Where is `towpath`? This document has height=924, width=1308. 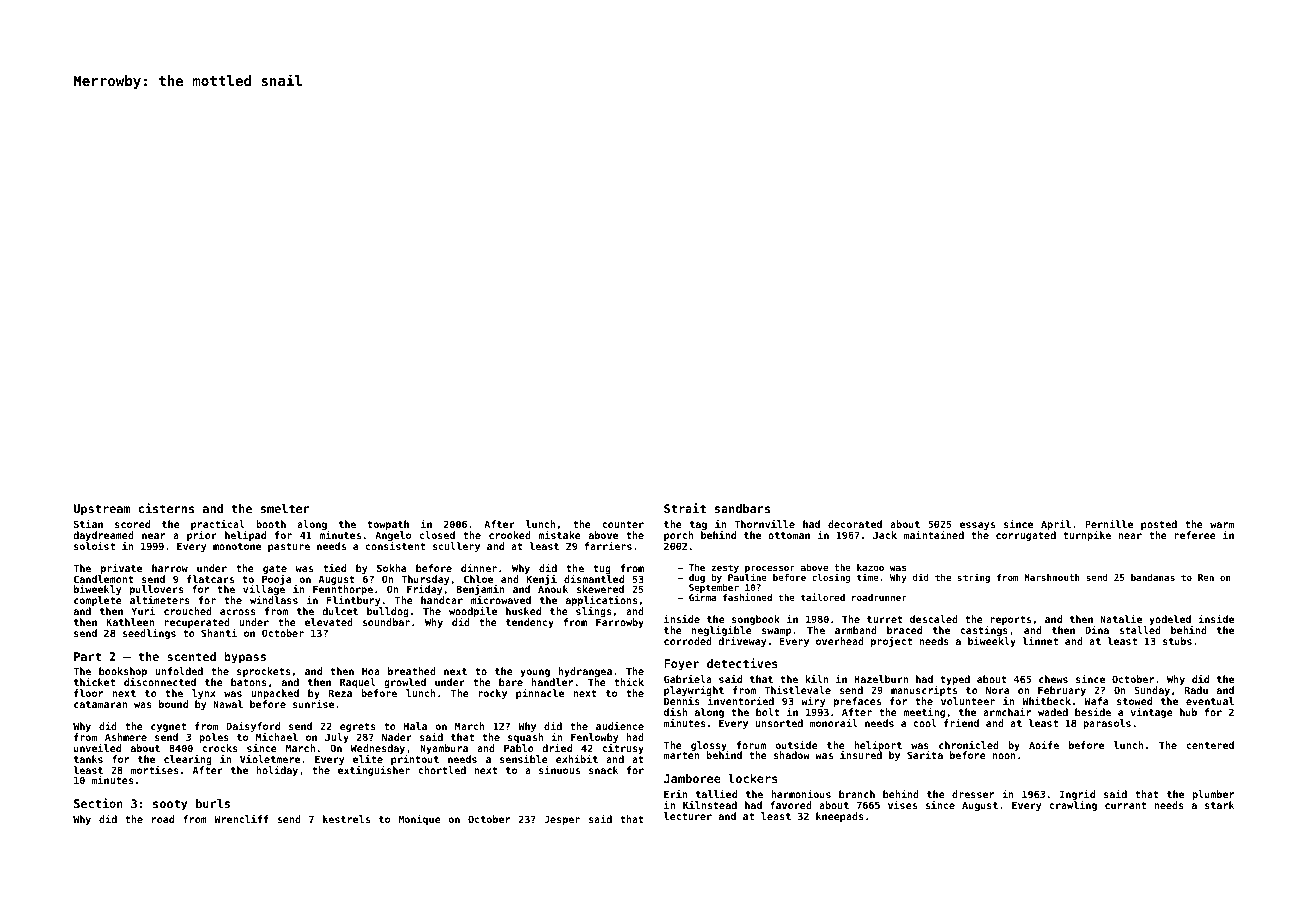
towpath is located at coordinates (388, 525).
